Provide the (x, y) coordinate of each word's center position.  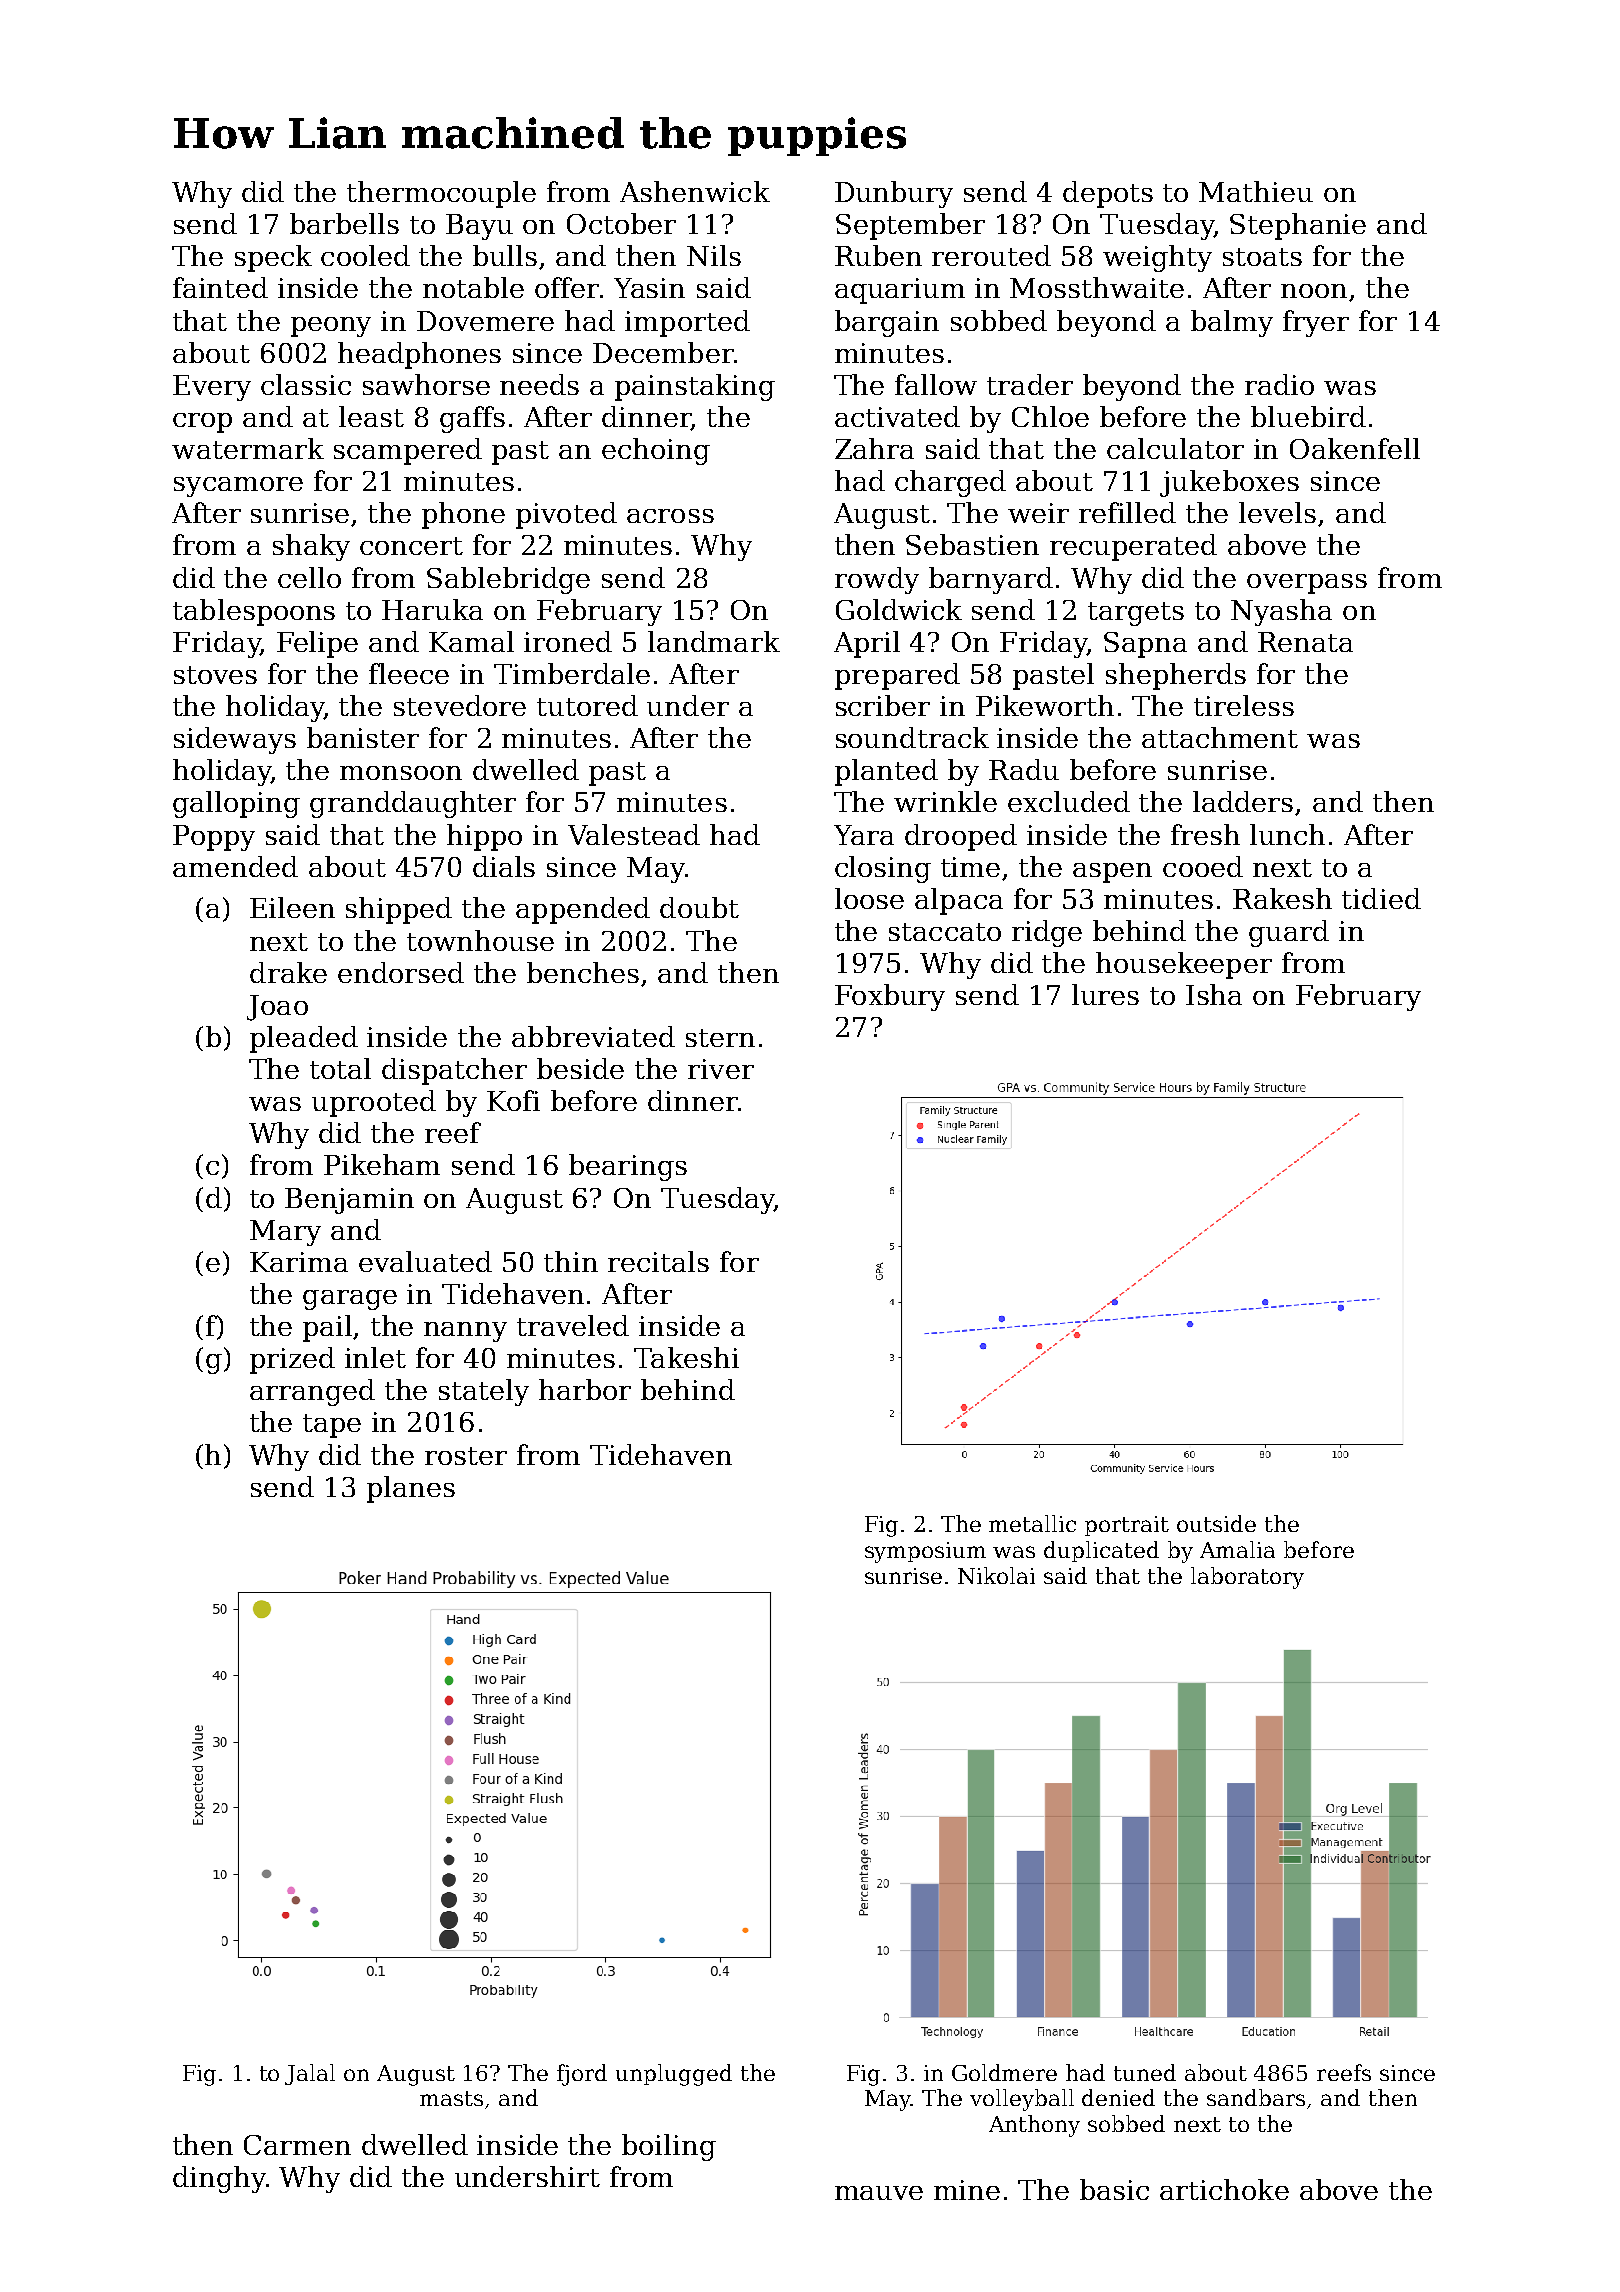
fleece (409, 673)
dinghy (219, 2179)
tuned (1145, 2072)
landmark (714, 641)
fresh (1205, 834)
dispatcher (454, 1071)
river (721, 1069)
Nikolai (996, 1575)
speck (273, 258)
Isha (1214, 994)
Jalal (310, 2074)
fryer (1316, 323)
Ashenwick (695, 191)
